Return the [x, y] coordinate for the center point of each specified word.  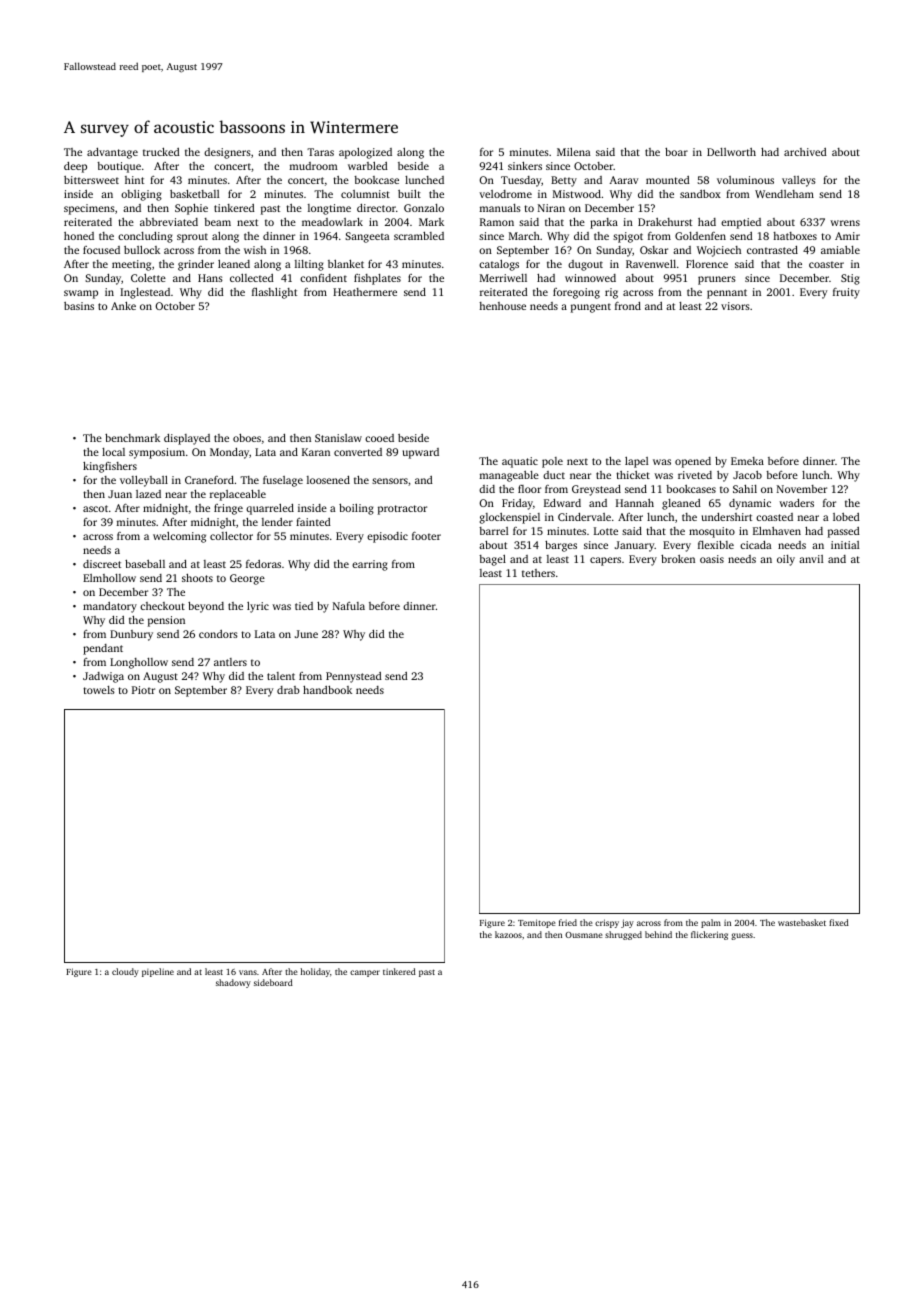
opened [693, 462]
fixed [839, 922]
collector [231, 536]
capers [605, 561]
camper [365, 973]
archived [805, 152]
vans [248, 972]
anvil [811, 559]
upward [421, 453]
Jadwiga [103, 677]
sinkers [525, 166]
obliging [141, 195]
